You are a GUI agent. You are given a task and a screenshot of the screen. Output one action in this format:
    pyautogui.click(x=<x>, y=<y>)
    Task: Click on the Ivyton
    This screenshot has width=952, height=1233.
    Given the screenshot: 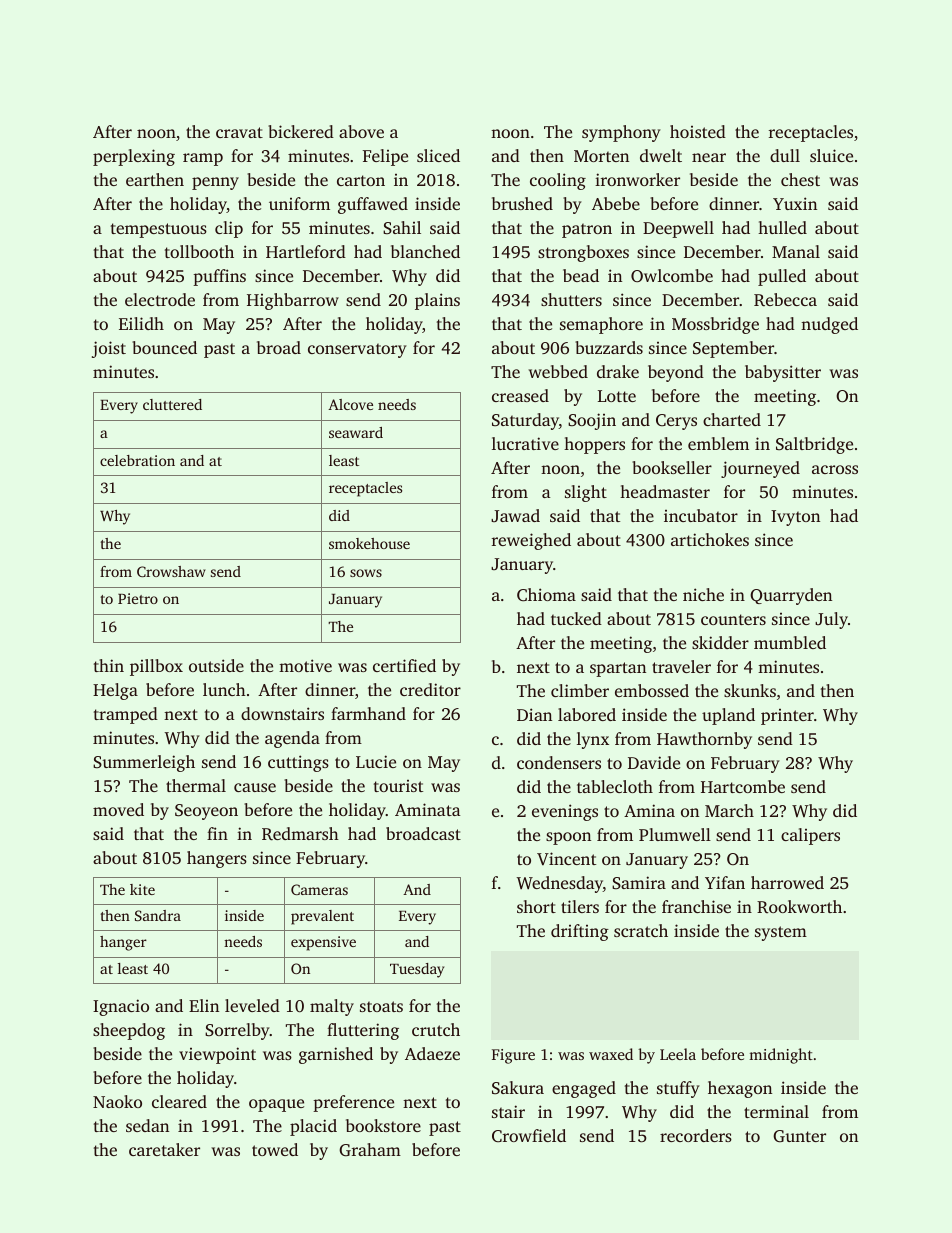 What is the action you would take?
    pyautogui.click(x=795, y=518)
